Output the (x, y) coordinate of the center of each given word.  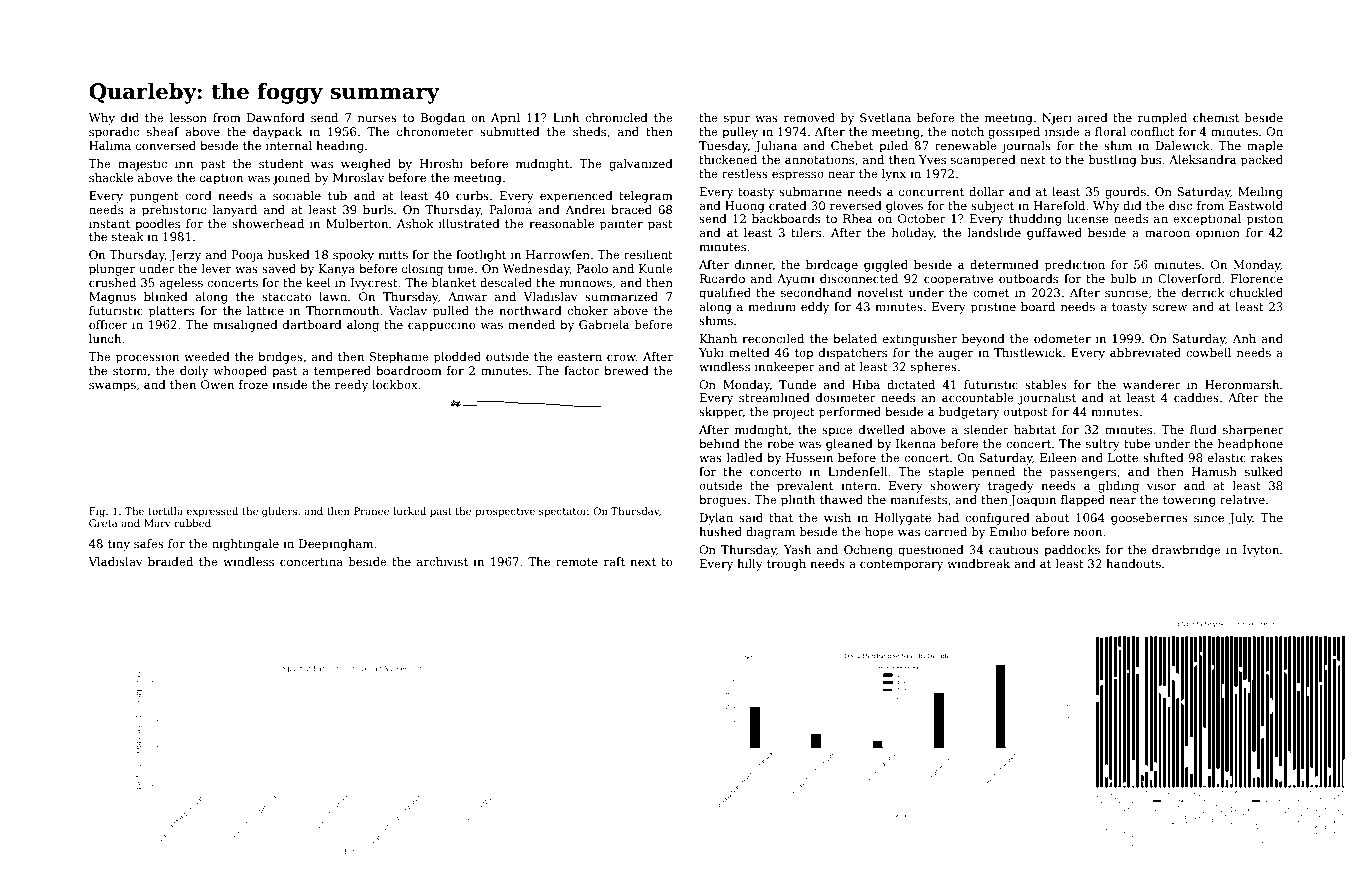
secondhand (816, 292)
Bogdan (443, 119)
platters (171, 312)
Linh (566, 117)
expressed (212, 512)
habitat (1035, 429)
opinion (1218, 234)
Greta (103, 523)
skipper (721, 413)
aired (1092, 117)
